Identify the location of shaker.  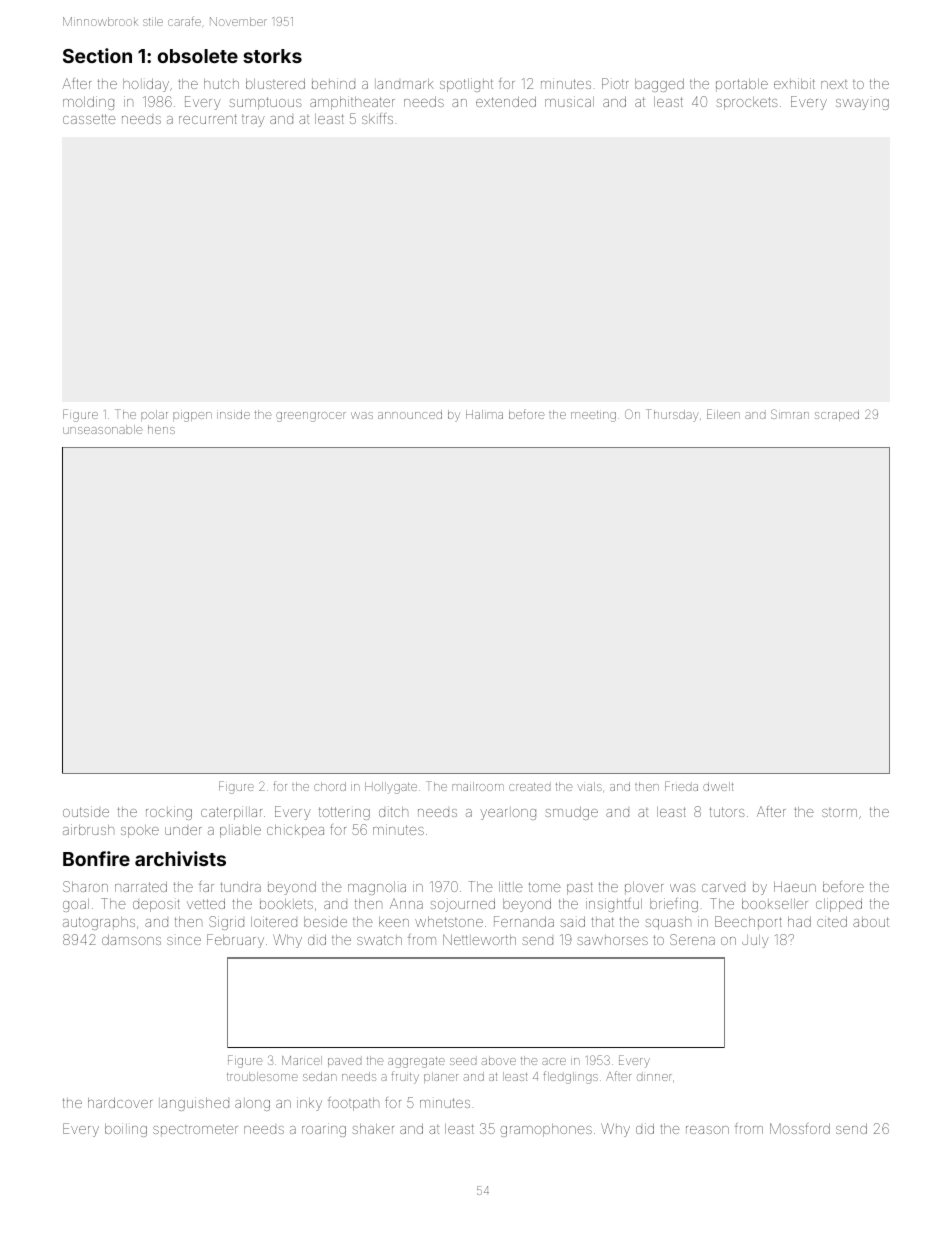
(373, 1129).
